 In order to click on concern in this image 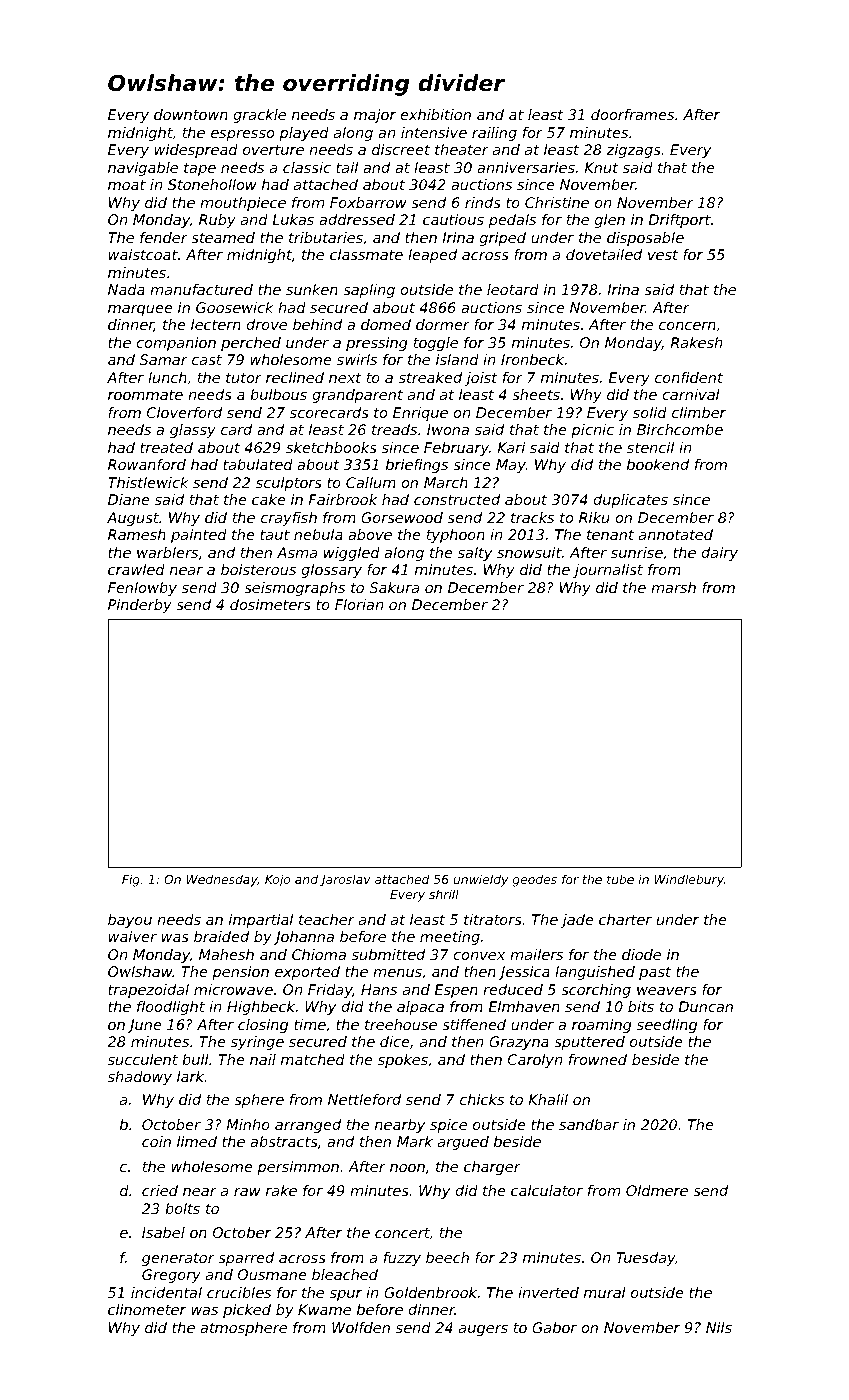, I will do `click(687, 326)`.
